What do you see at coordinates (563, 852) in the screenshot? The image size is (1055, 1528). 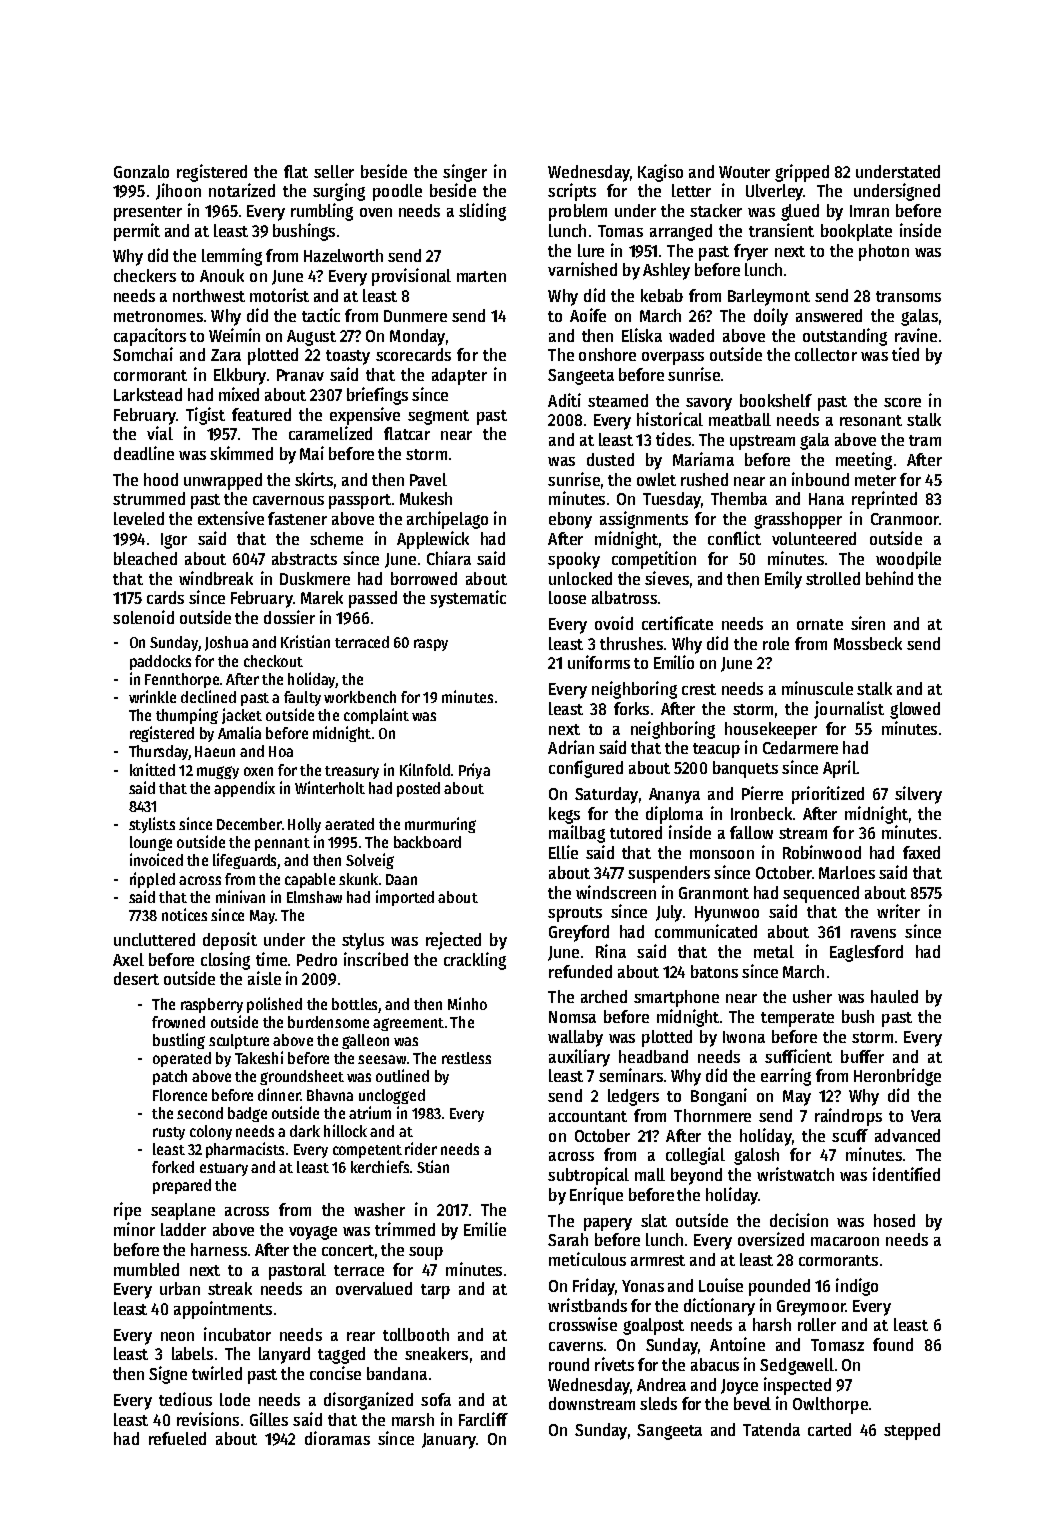 I see `Ellie` at bounding box center [563, 852].
